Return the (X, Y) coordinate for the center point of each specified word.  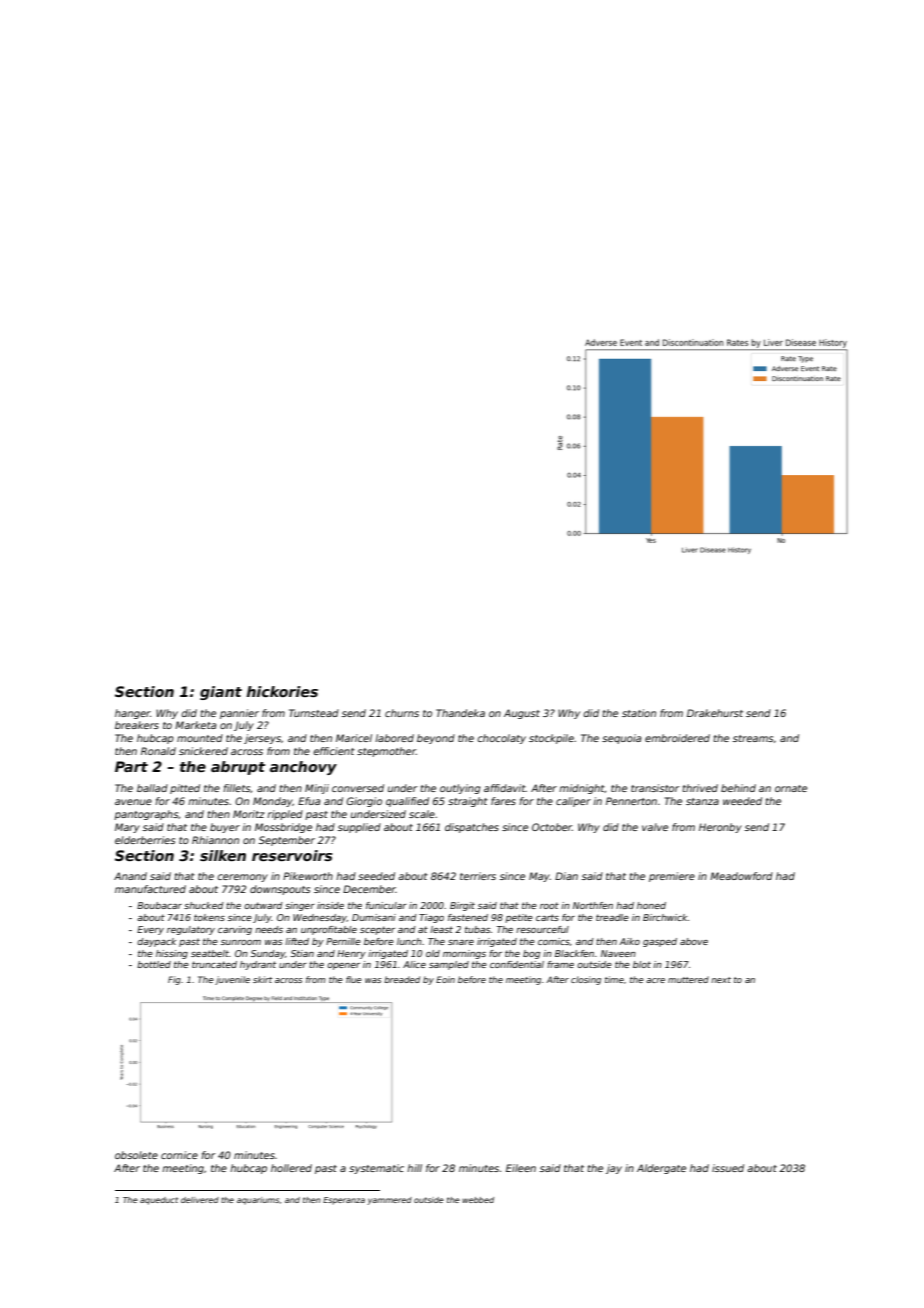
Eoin (445, 979)
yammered (389, 1201)
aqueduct (159, 1201)
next (721, 980)
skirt (262, 979)
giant (221, 693)
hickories (282, 691)
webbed (478, 1200)
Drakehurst (715, 713)
